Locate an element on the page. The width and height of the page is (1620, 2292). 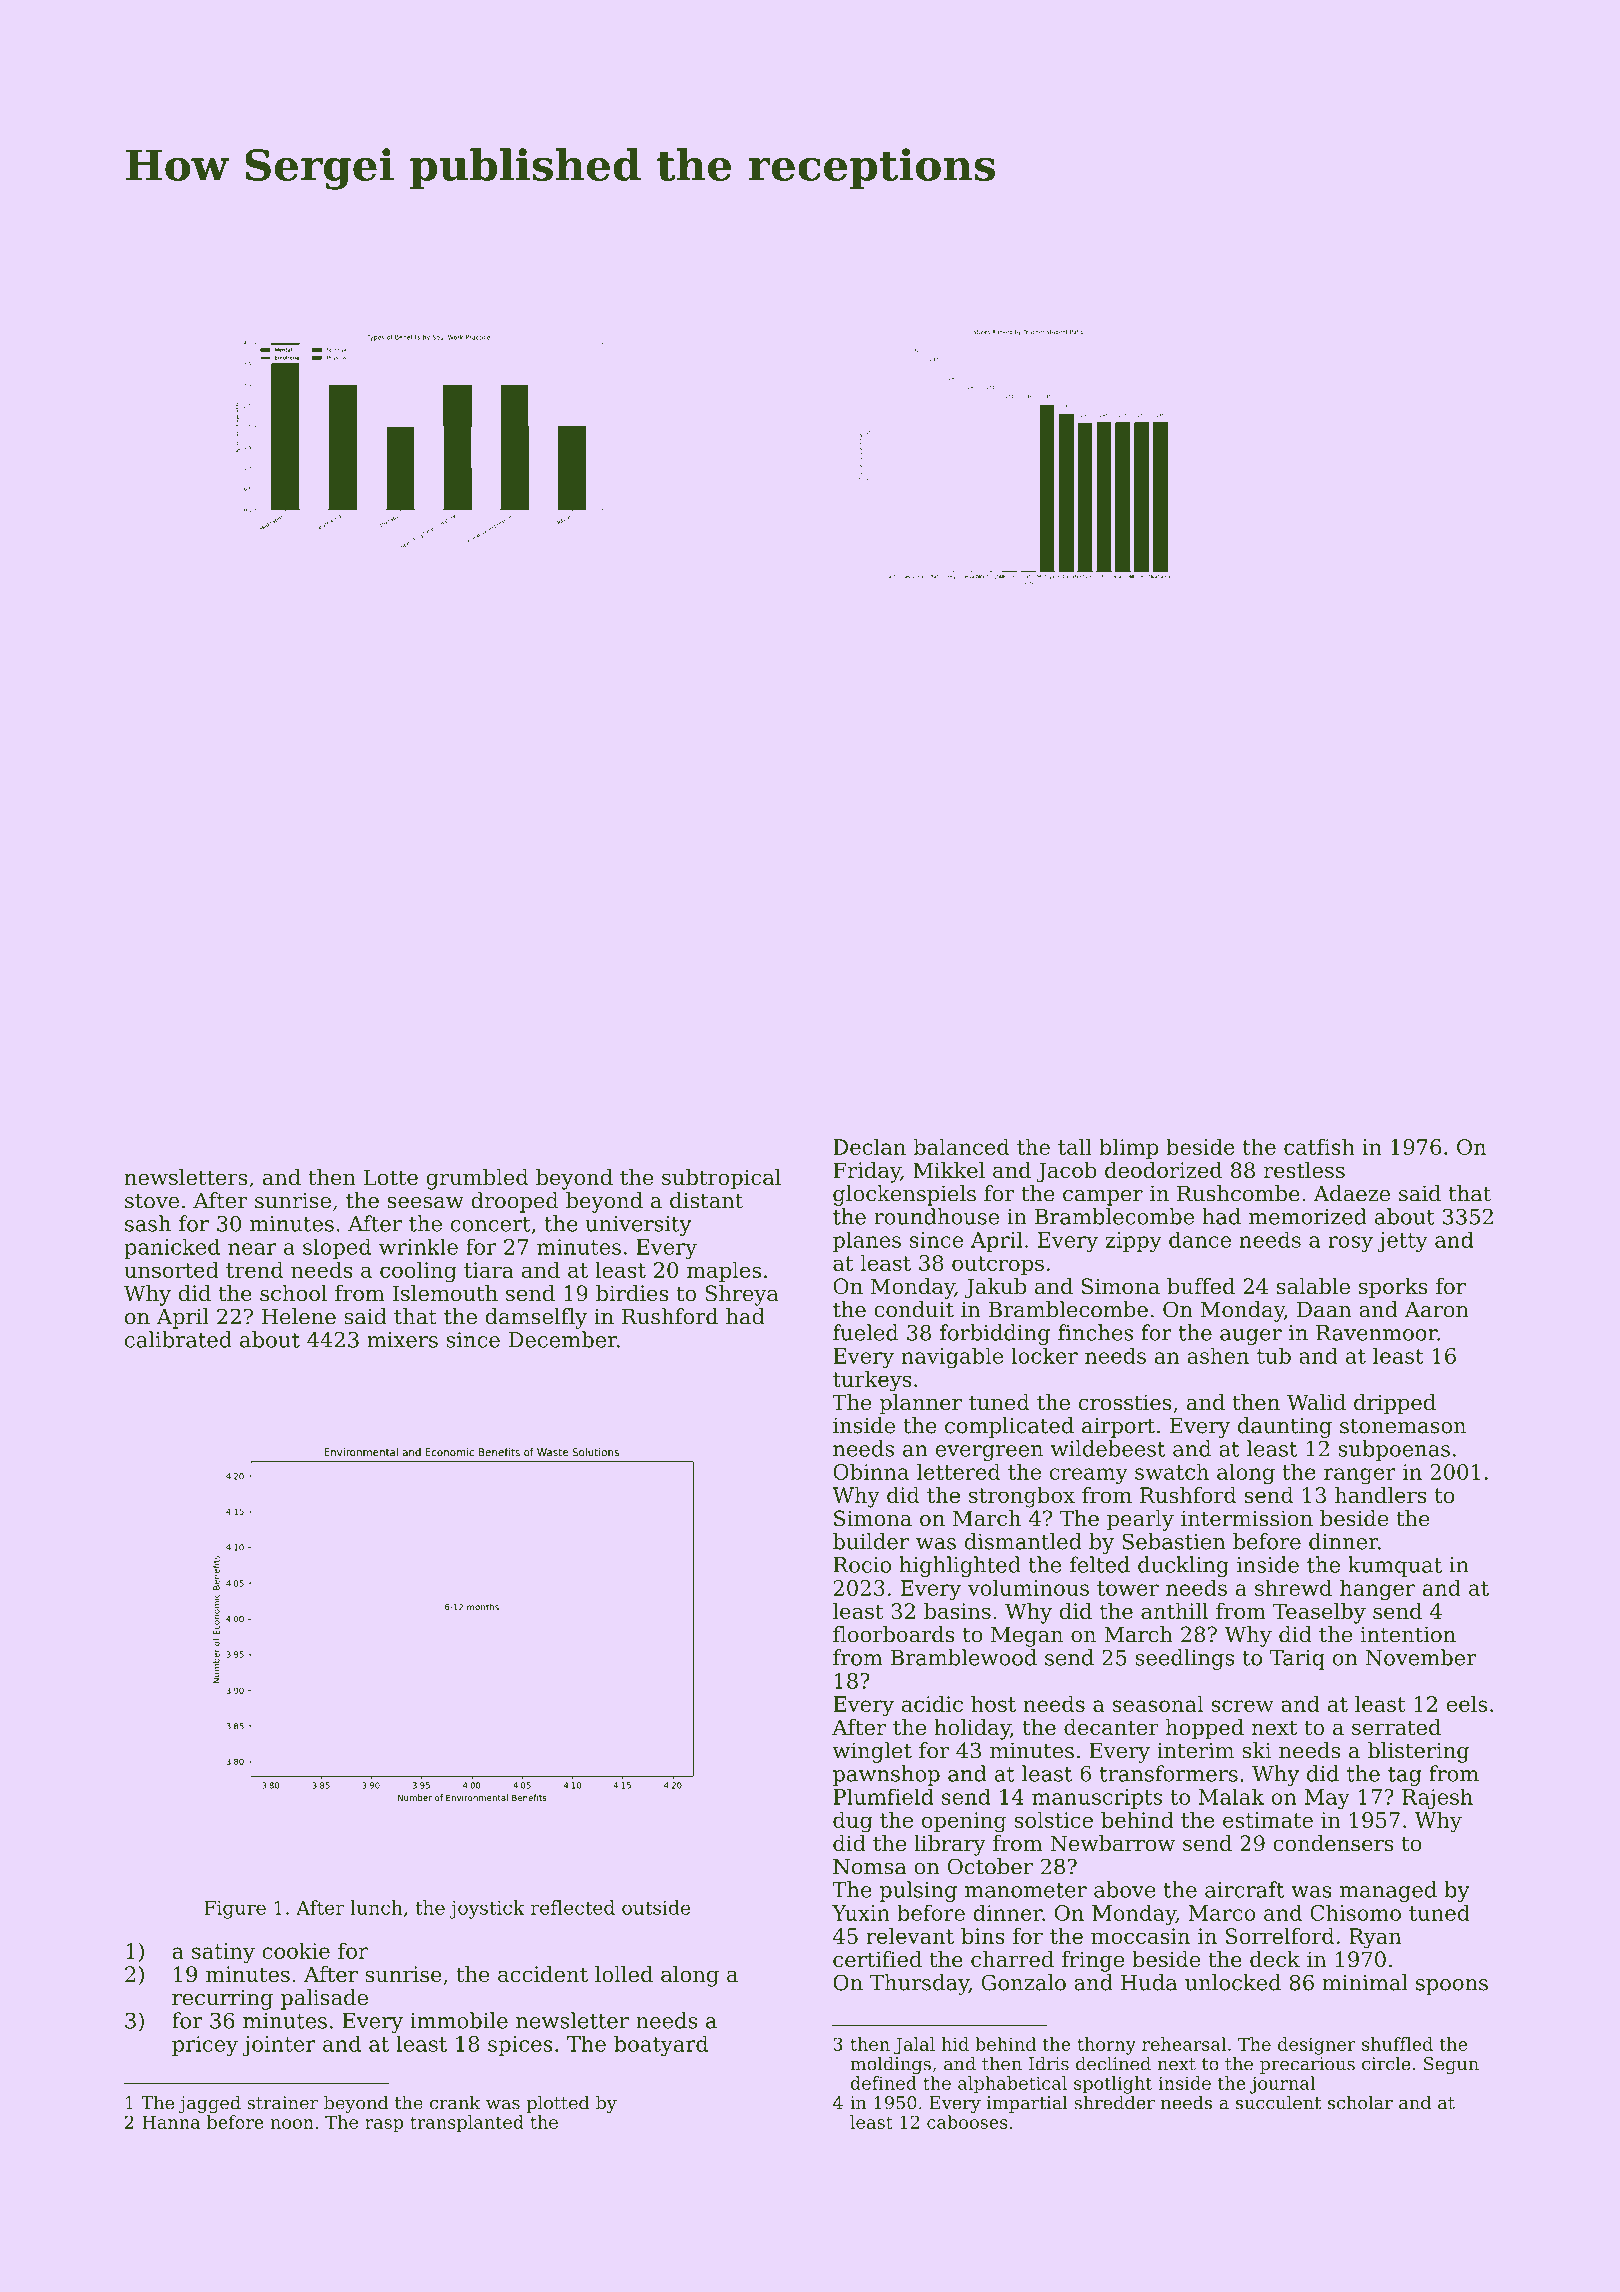
Figure is located at coordinates (235, 1910).
